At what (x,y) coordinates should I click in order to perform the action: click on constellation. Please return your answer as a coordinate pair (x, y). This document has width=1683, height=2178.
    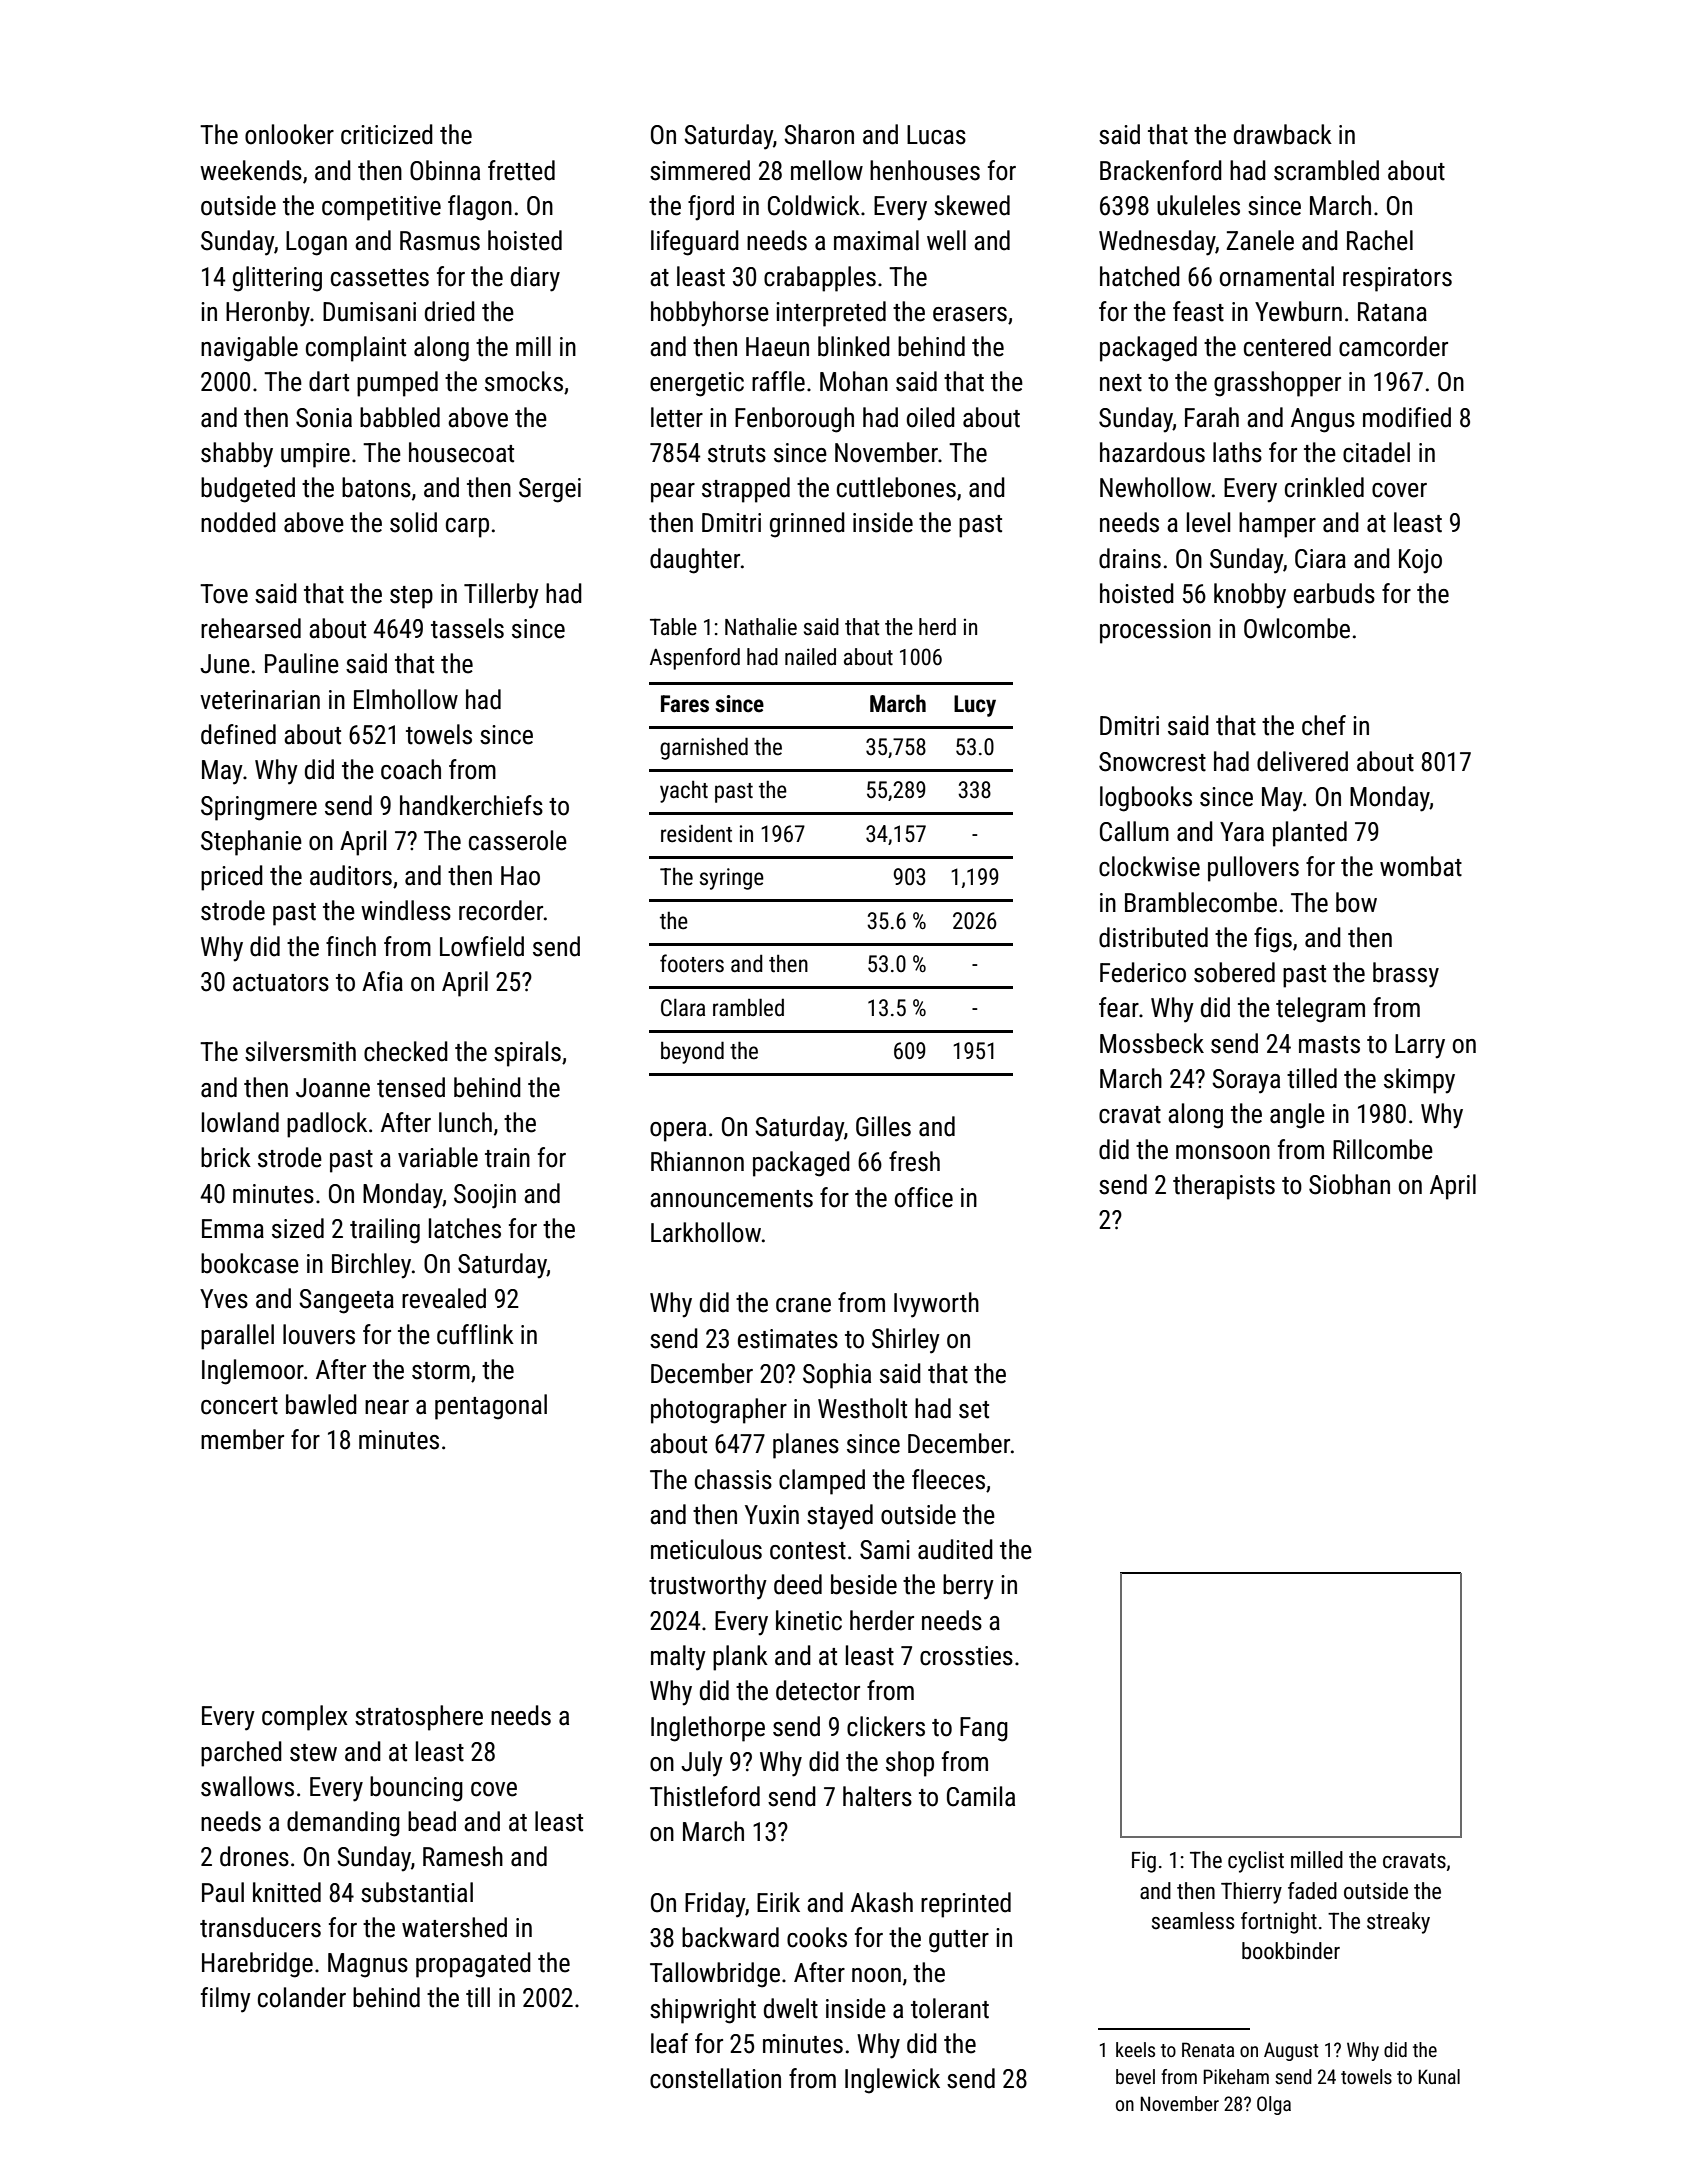
    Looking at the image, I should click on (715, 2078).
